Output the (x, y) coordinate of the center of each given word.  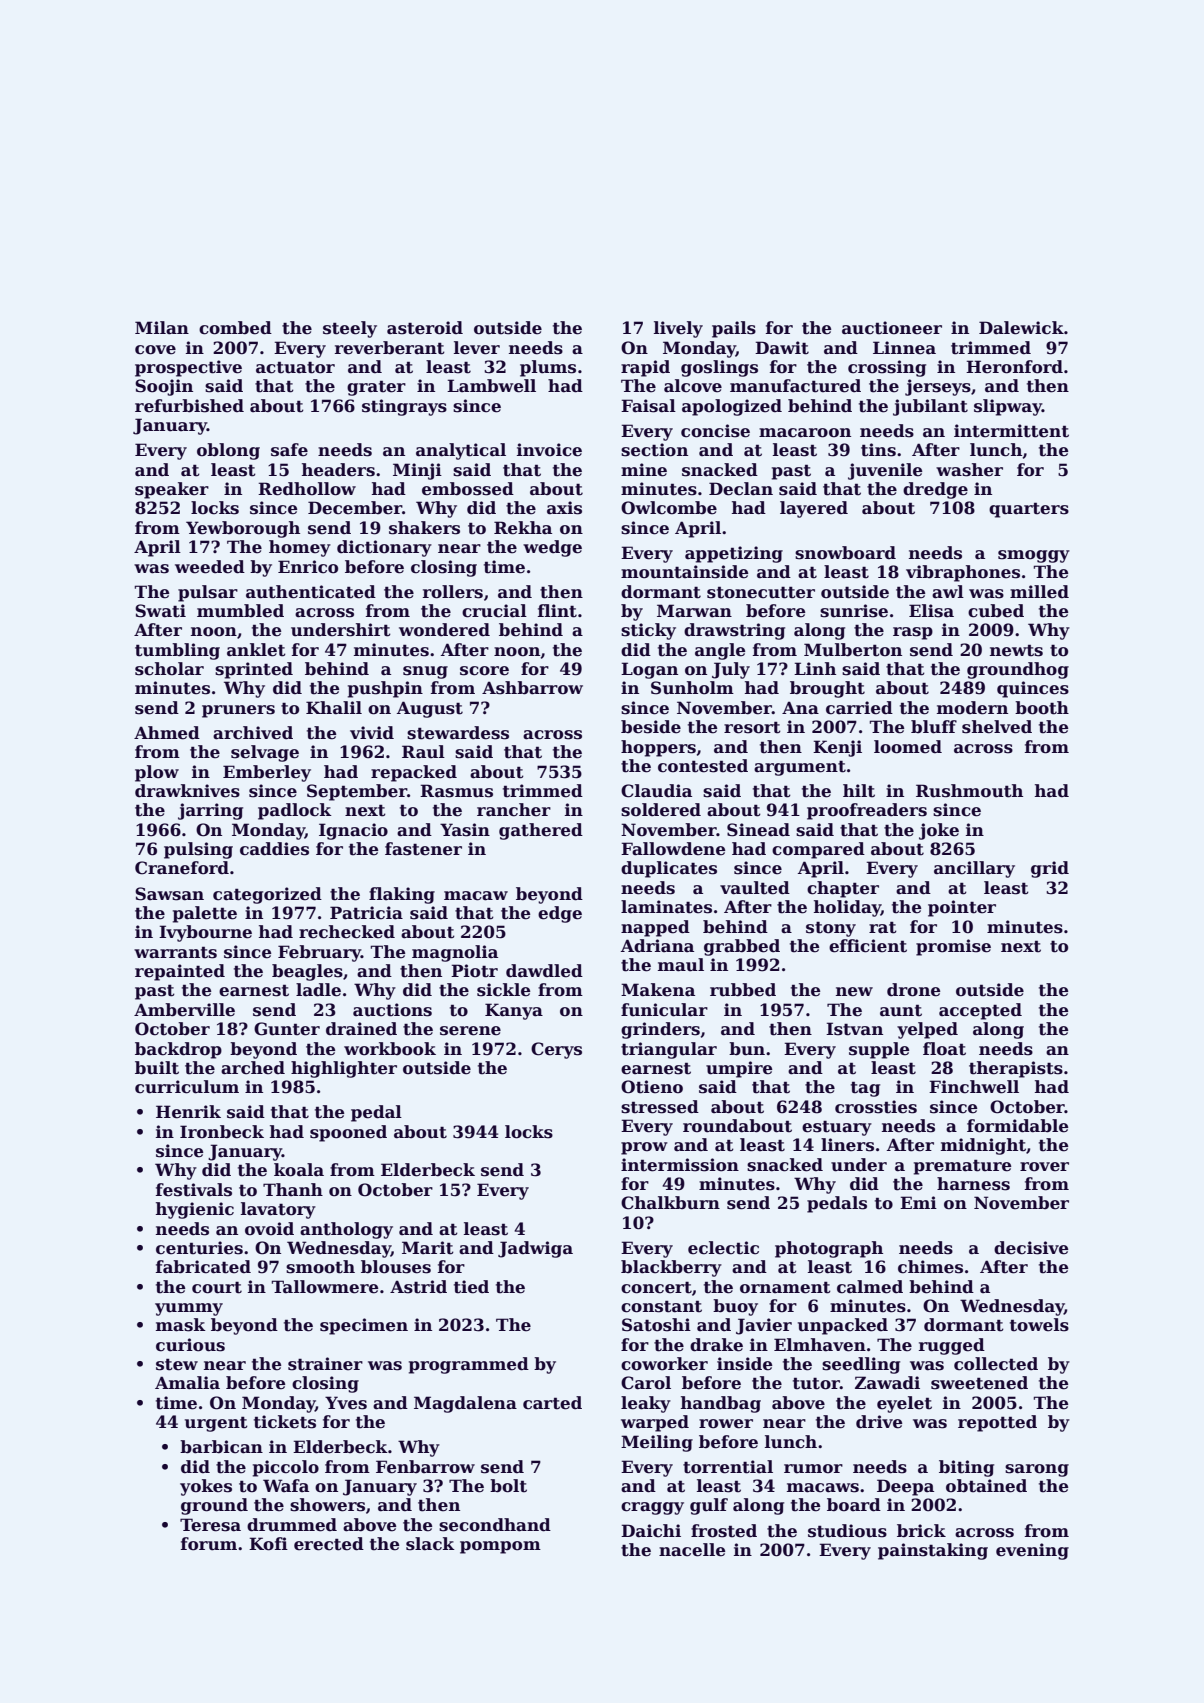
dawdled (544, 971)
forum (209, 1544)
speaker (172, 490)
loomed (908, 747)
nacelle (692, 1550)
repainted (180, 972)
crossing (887, 368)
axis (564, 508)
